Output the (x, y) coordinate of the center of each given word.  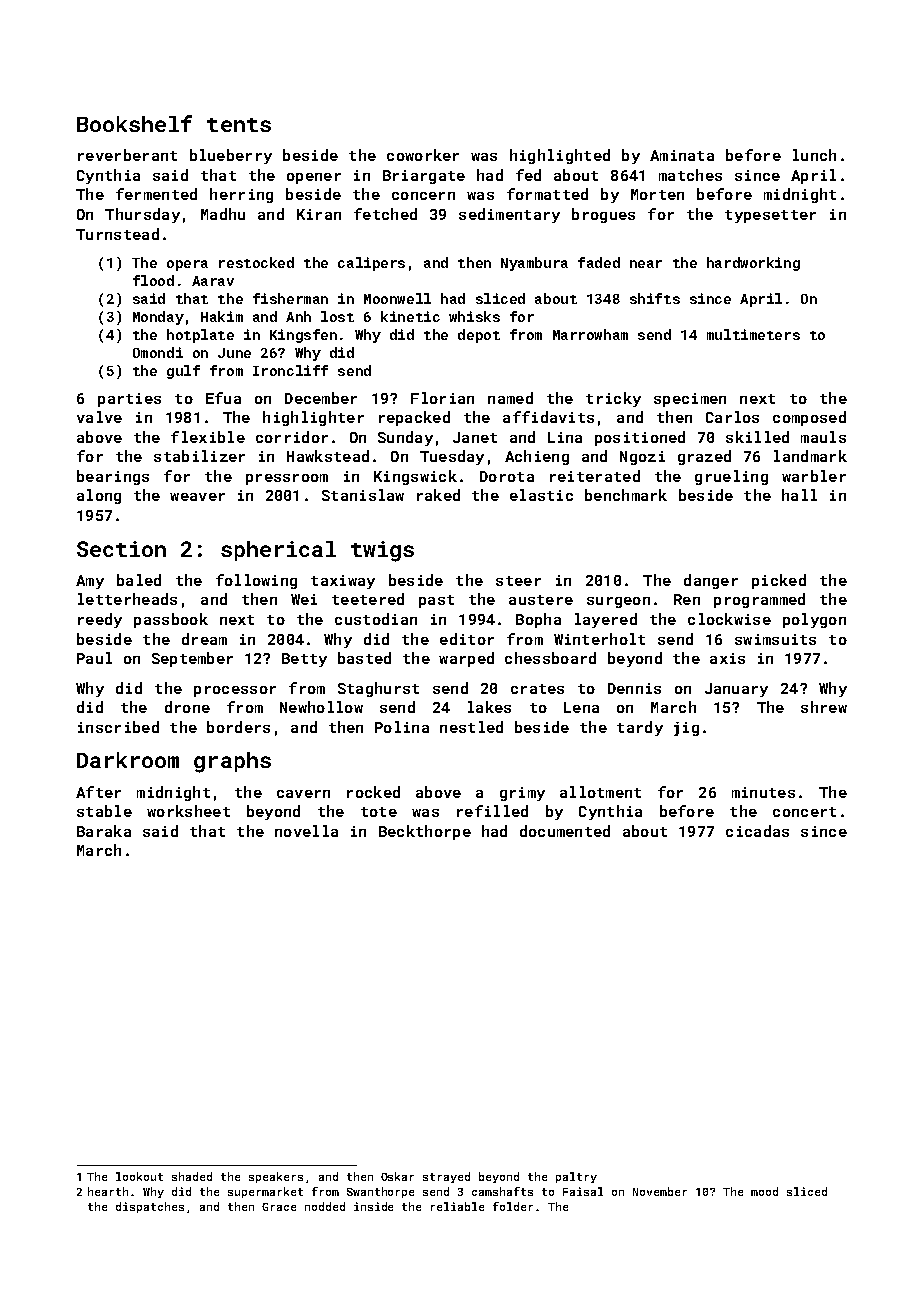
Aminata (682, 155)
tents (239, 125)
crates (537, 689)
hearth (108, 1191)
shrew (824, 707)
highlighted (560, 156)
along (99, 496)
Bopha (538, 620)
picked (779, 581)
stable (104, 811)
